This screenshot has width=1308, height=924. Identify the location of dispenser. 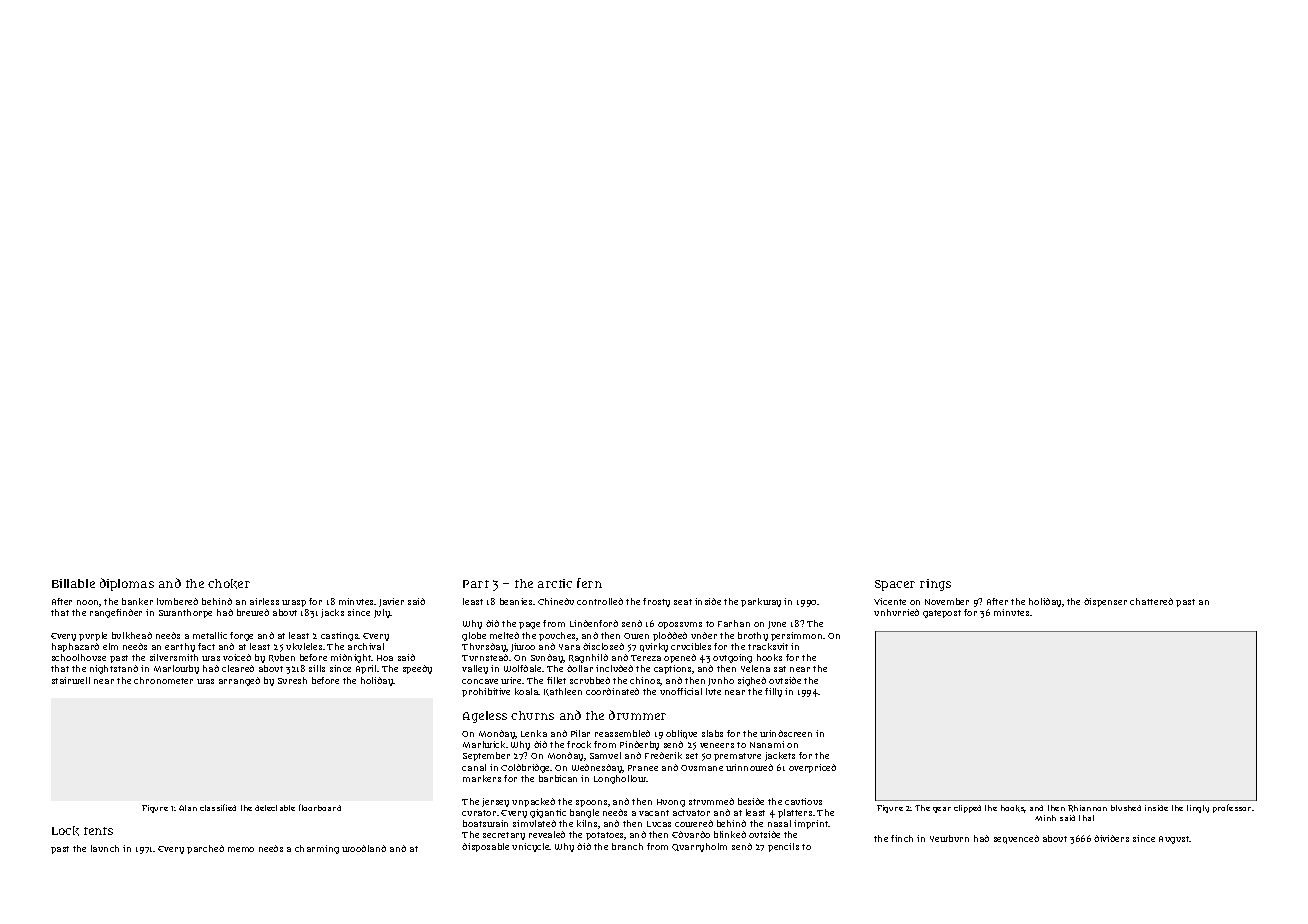
(1105, 602).
